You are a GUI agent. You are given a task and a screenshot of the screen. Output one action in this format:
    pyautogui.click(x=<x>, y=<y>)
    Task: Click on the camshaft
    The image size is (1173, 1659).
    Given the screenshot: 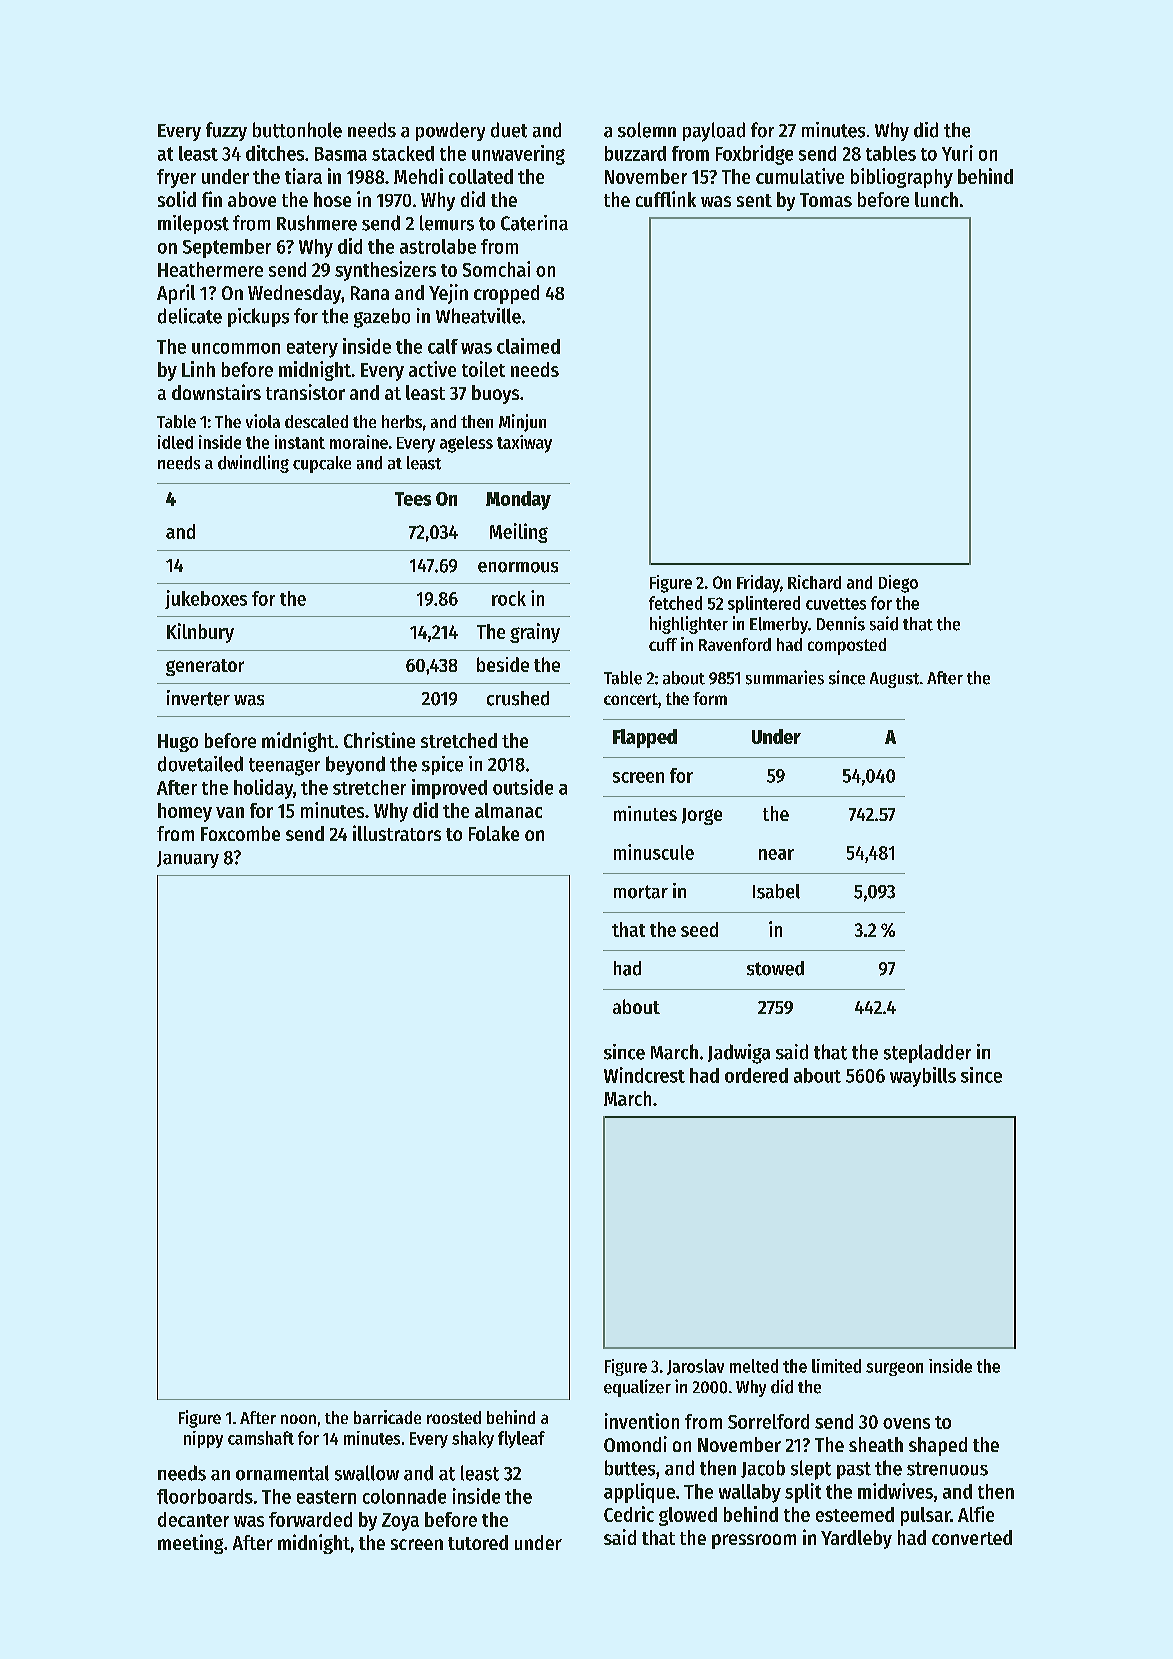 What is the action you would take?
    pyautogui.click(x=261, y=1438)
